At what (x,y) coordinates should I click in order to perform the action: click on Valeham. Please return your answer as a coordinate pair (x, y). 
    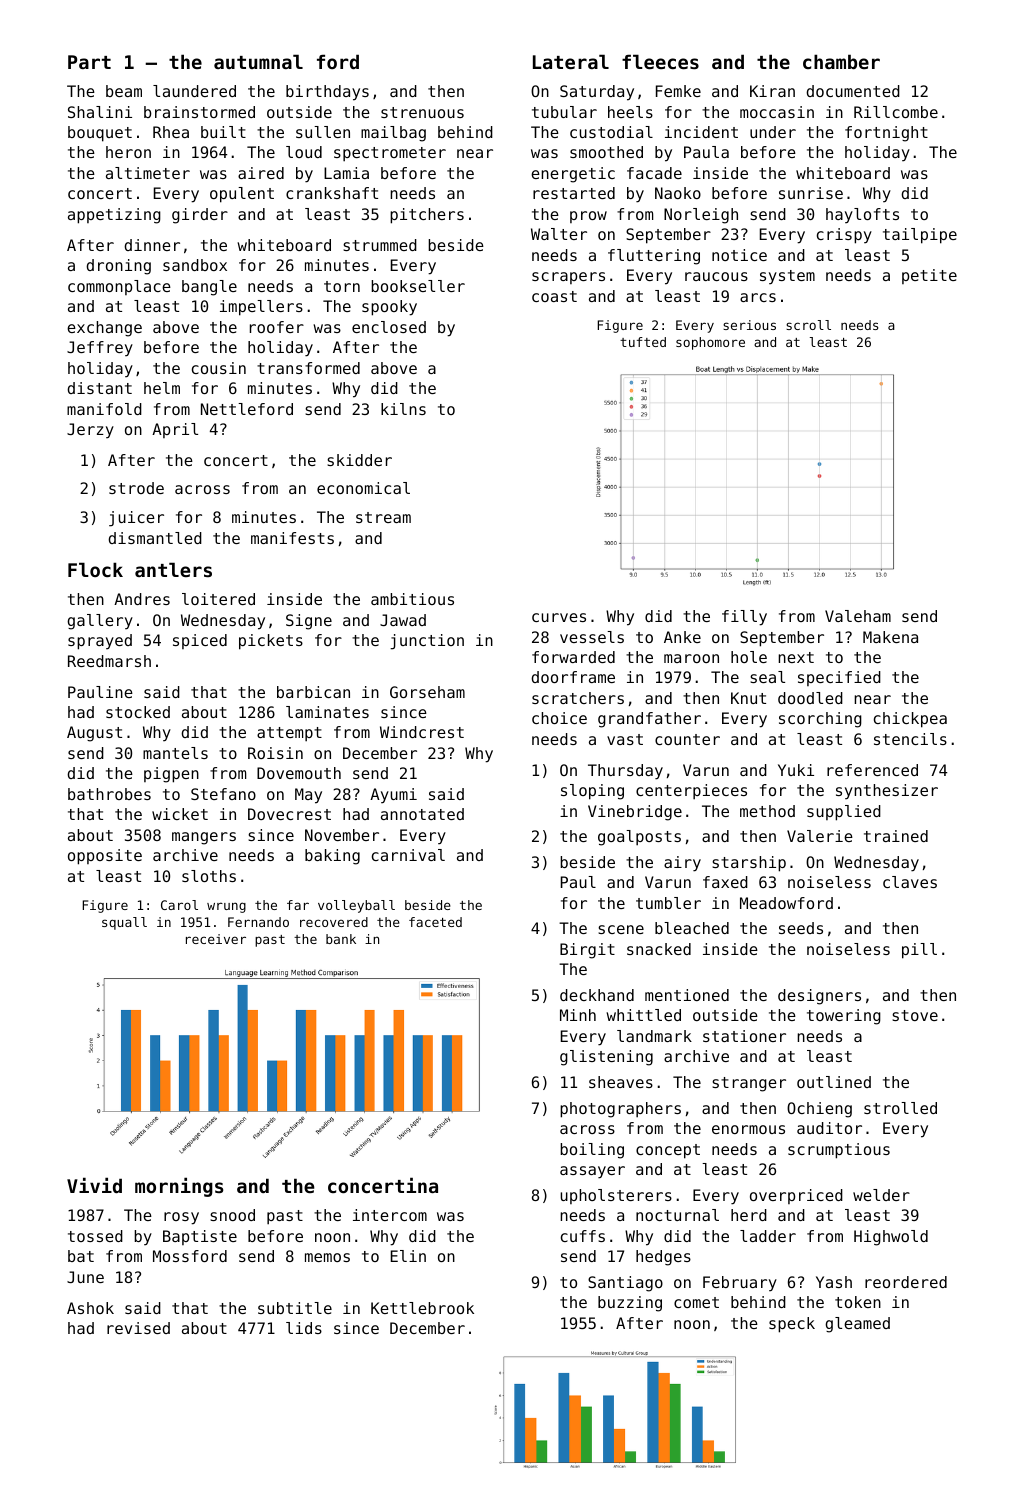
    Looking at the image, I should click on (858, 616).
